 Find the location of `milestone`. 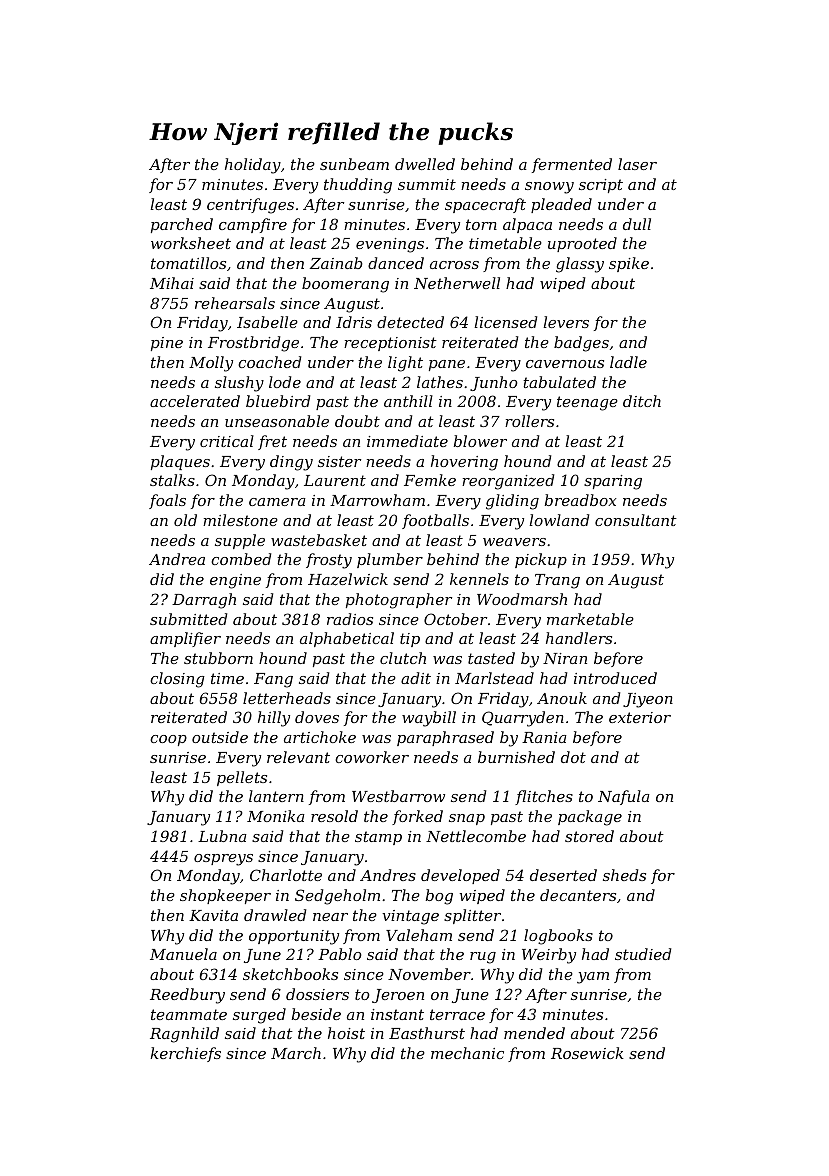

milestone is located at coordinates (240, 520).
